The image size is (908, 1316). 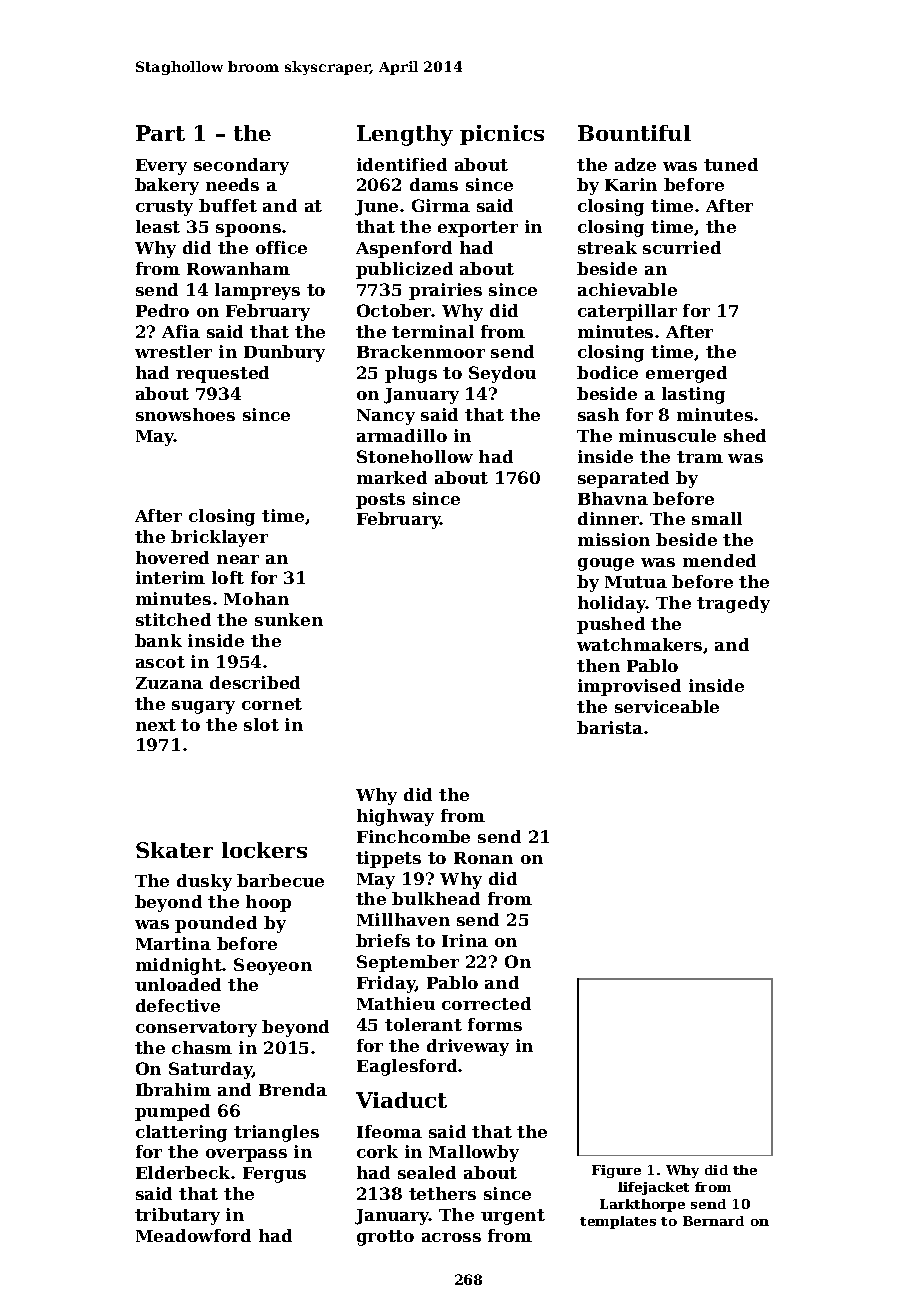 I want to click on grotto, so click(x=385, y=1238).
